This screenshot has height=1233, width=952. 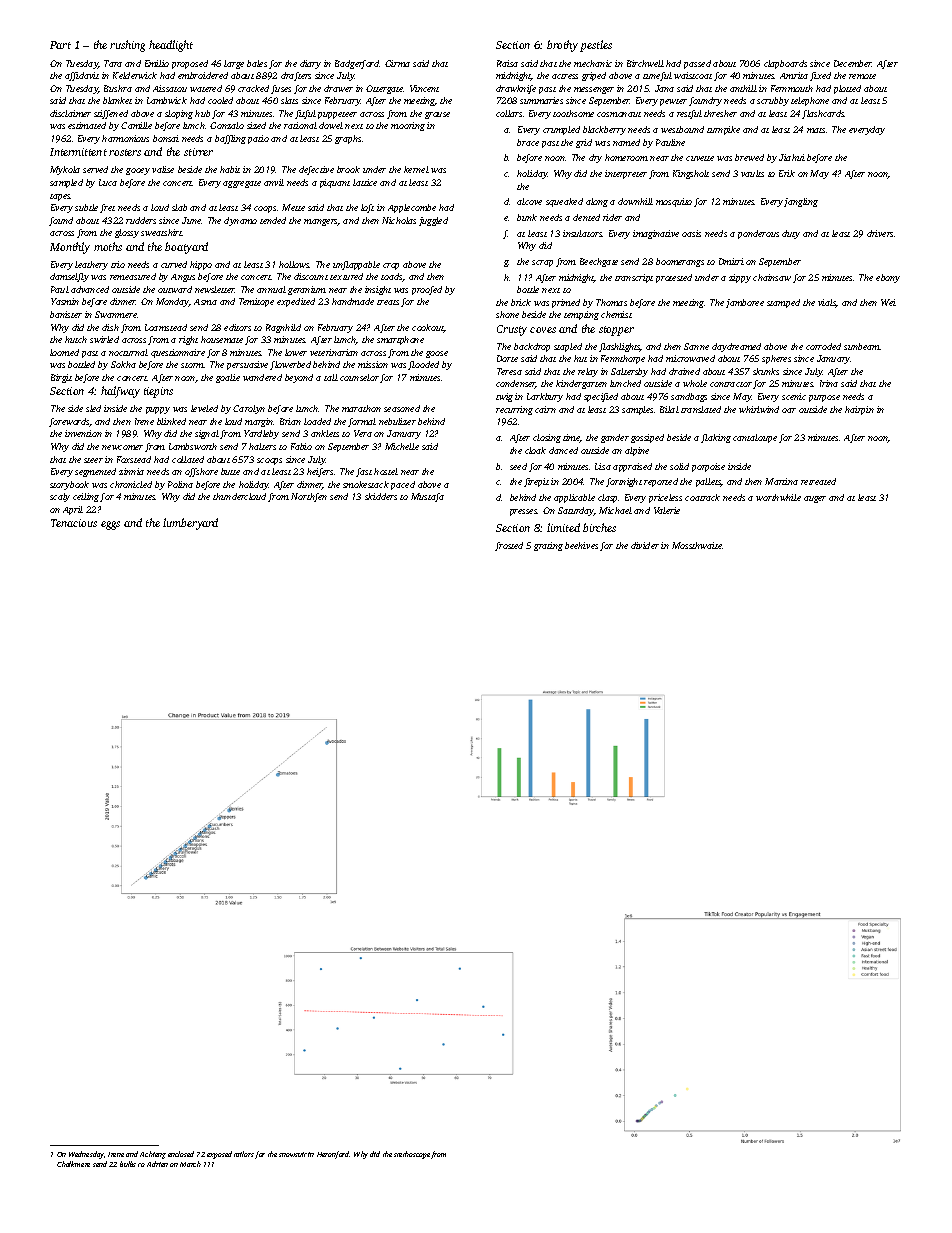 What do you see at coordinates (412, 1155) in the screenshot?
I see `stethoscope` at bounding box center [412, 1155].
